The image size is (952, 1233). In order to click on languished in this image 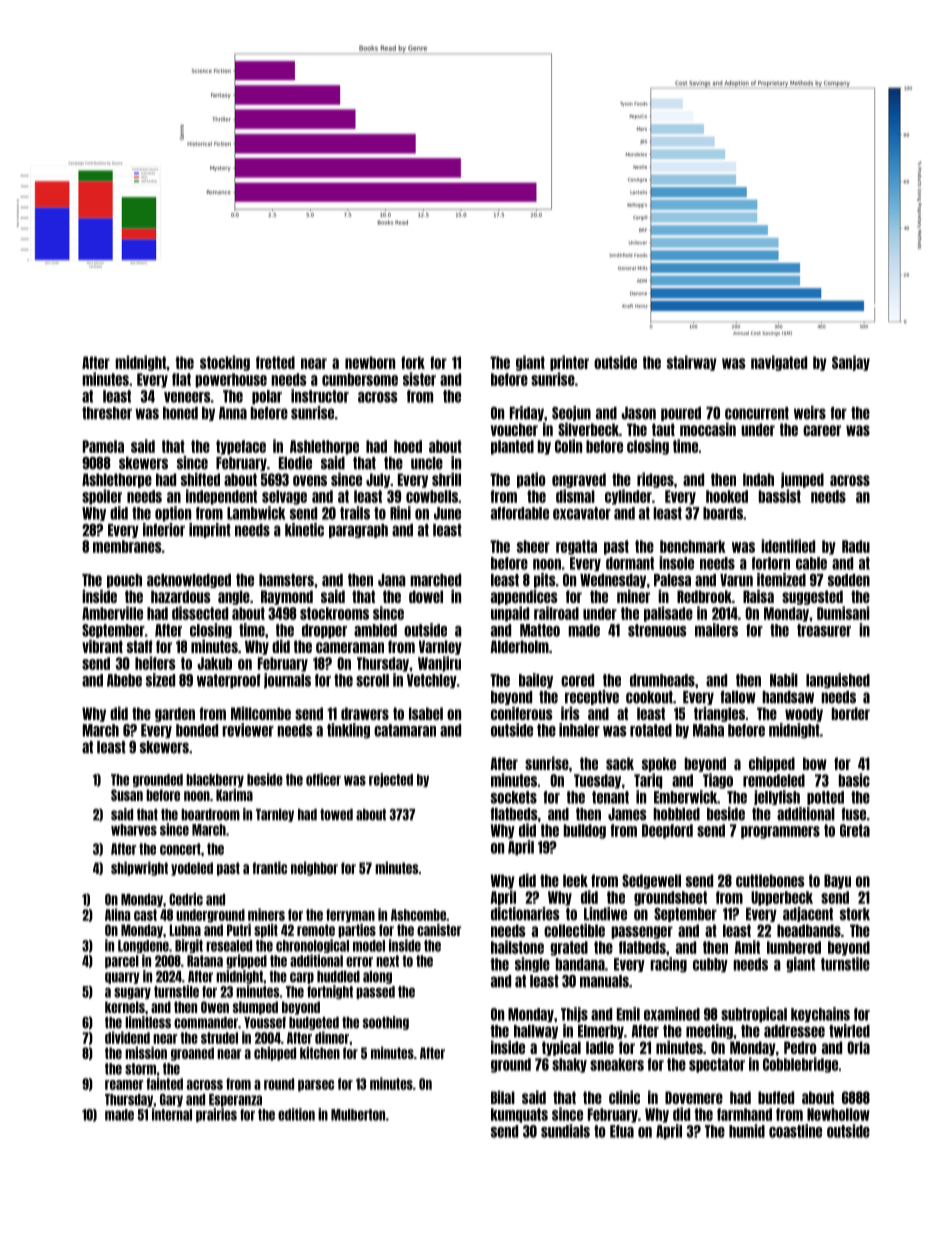, I will do `click(838, 681)`.
